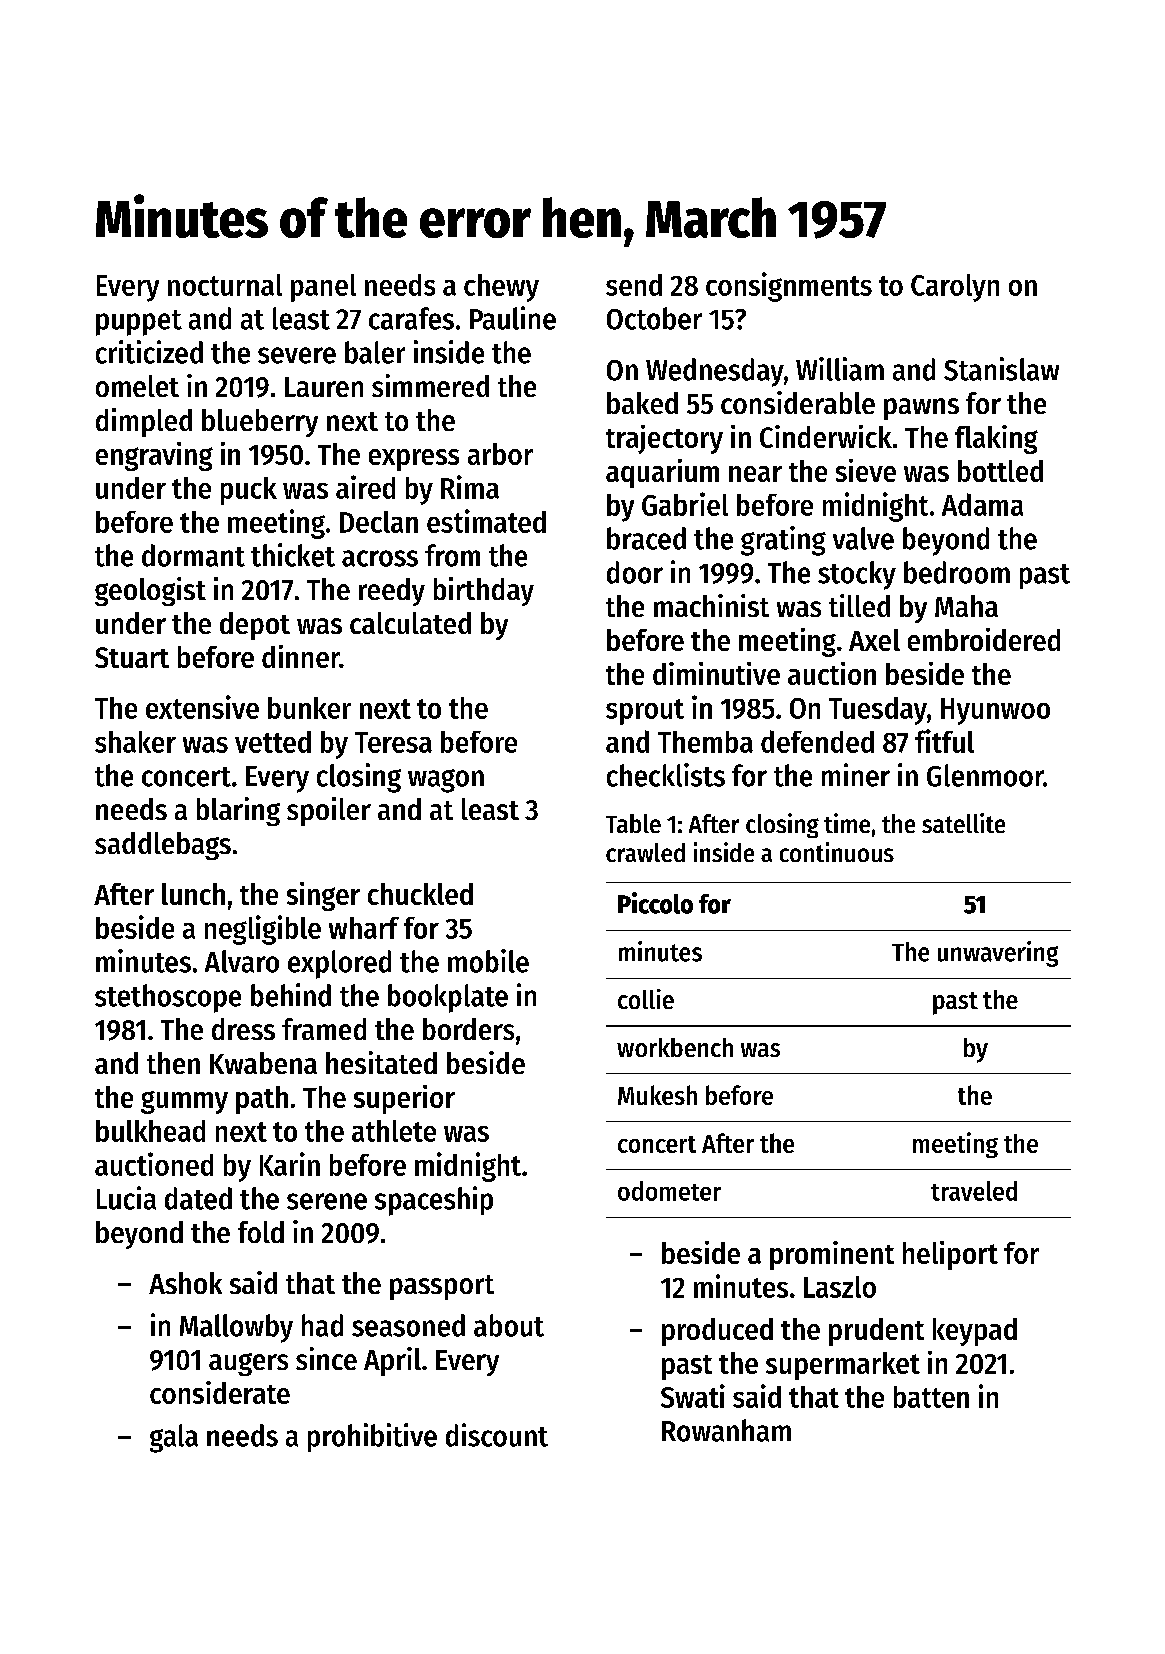 This screenshot has width=1165, height=1654. What do you see at coordinates (420, 894) in the screenshot?
I see `chuckled` at bounding box center [420, 894].
